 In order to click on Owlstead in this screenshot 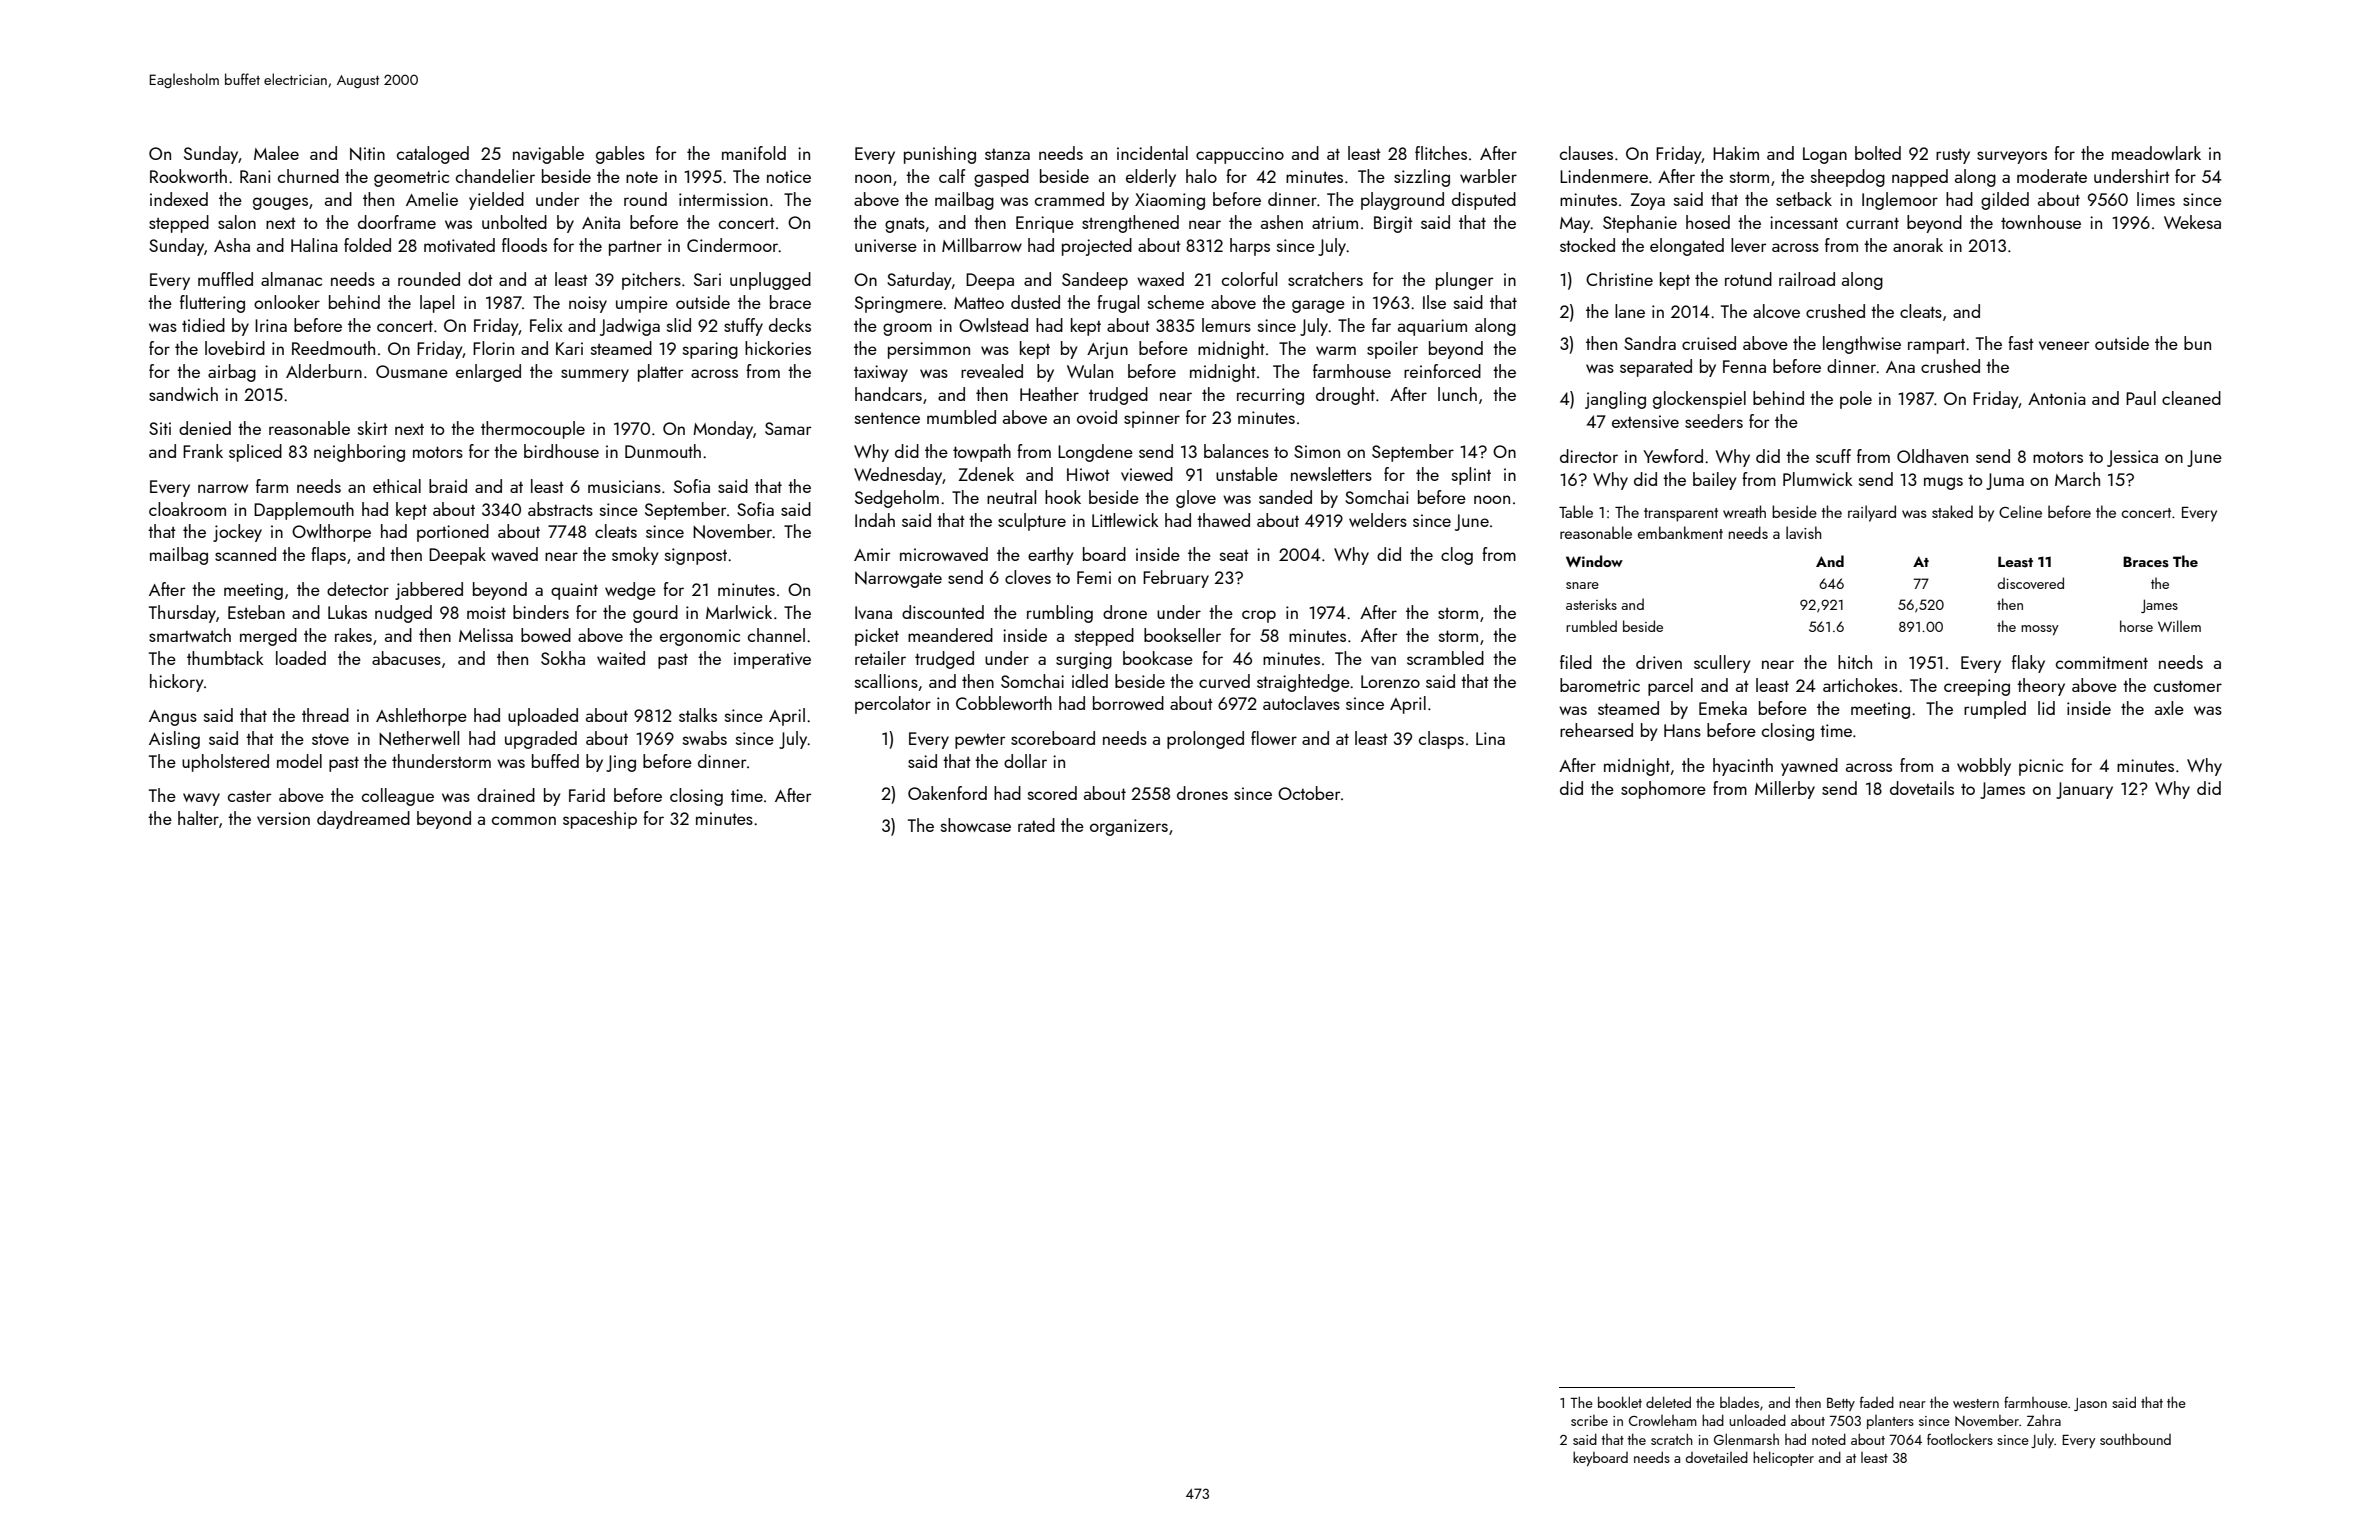, I will do `click(993, 325)`.
